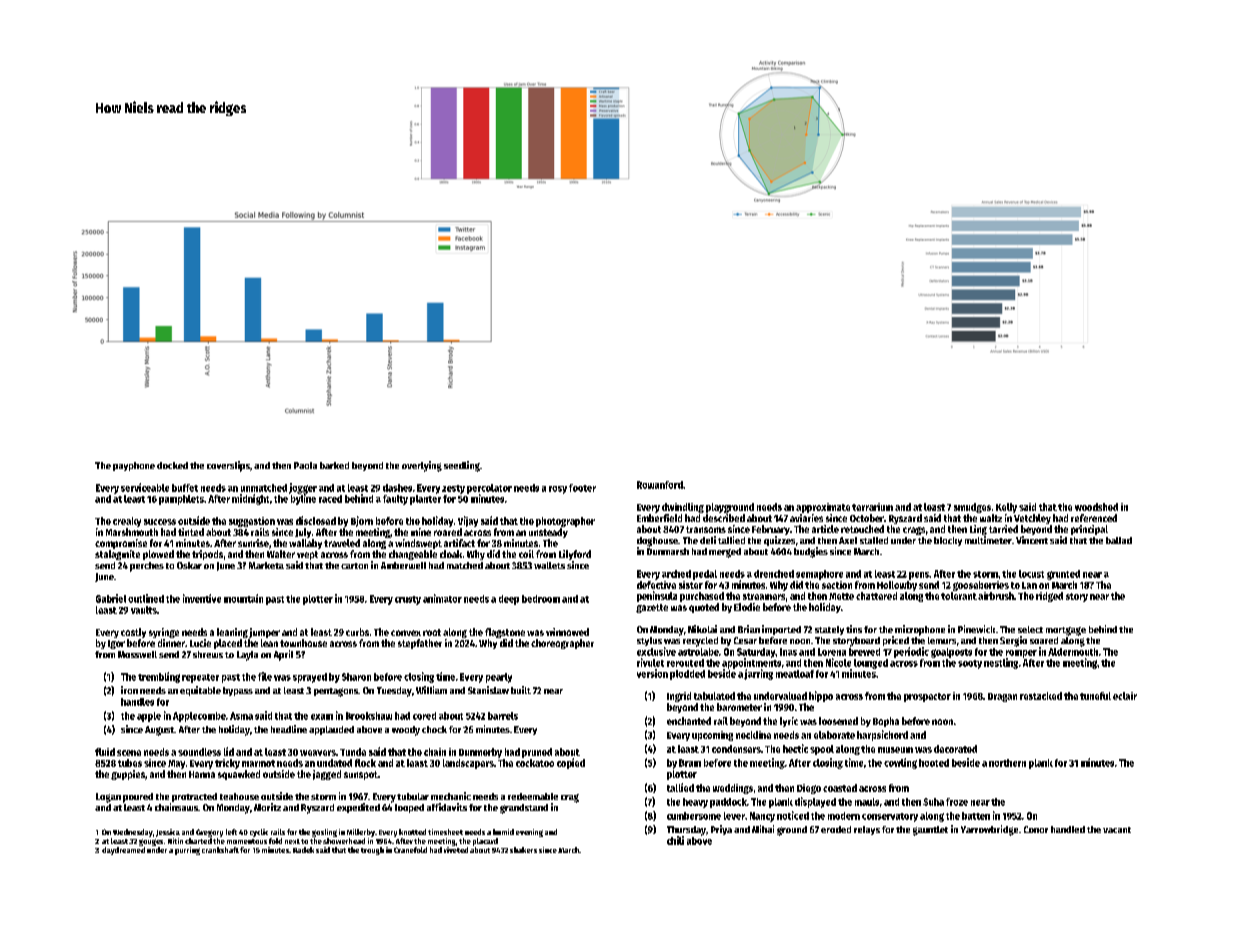 The width and height of the document is (1233, 952). Describe the element at coordinates (1096, 507) in the document. I see `woodshed` at that location.
